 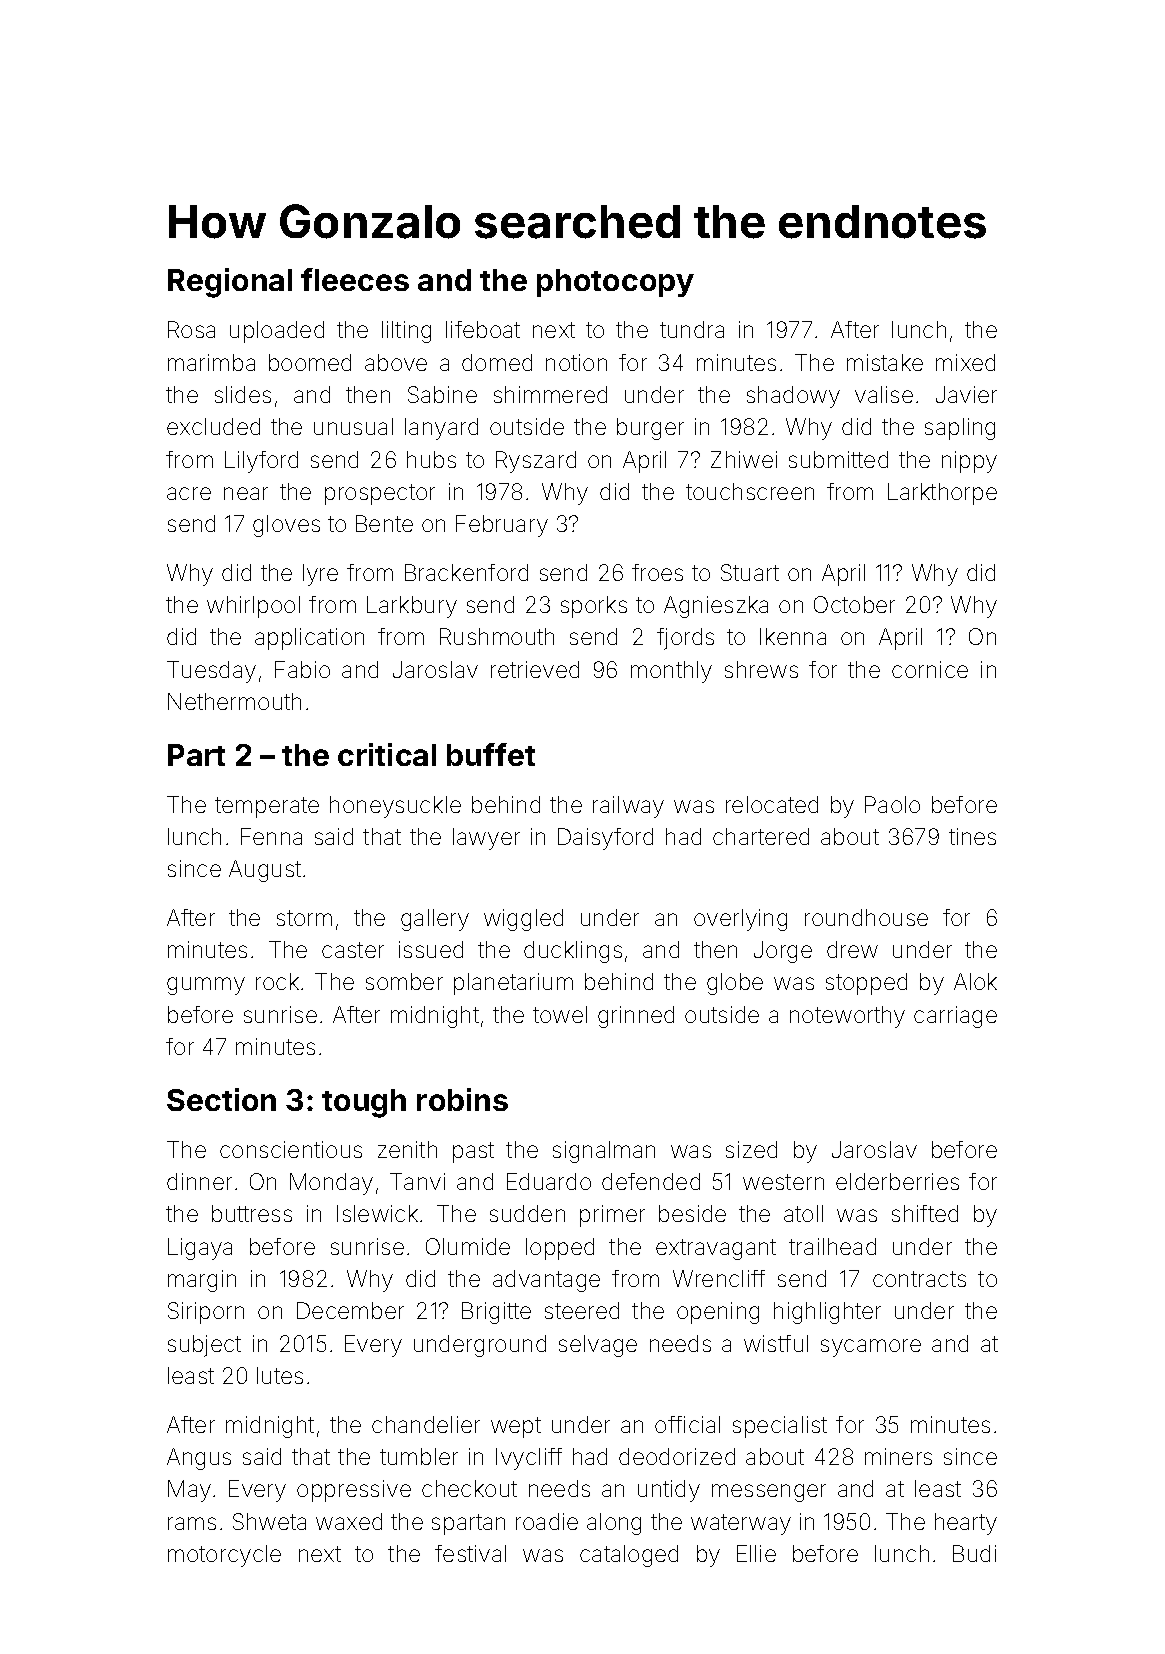 I want to click on cataloged, so click(x=629, y=1556).
